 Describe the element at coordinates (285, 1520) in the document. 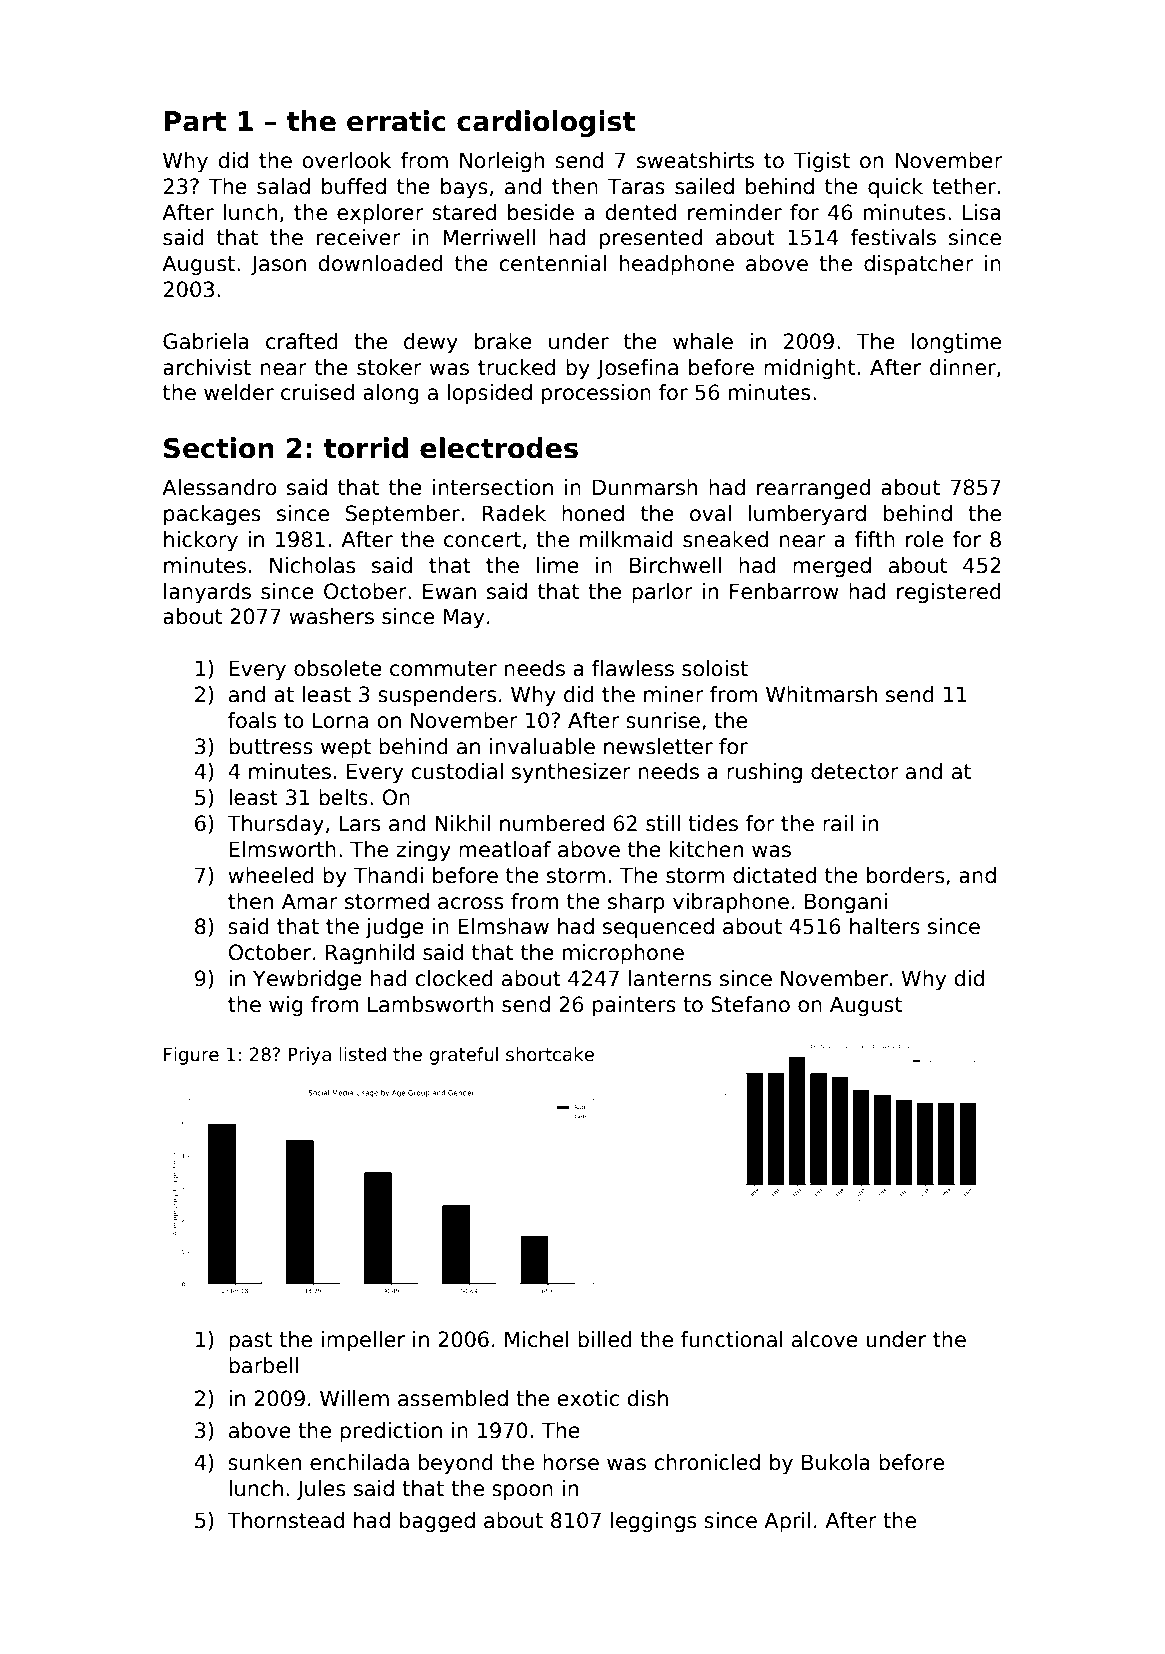

I see `Thornstead` at that location.
